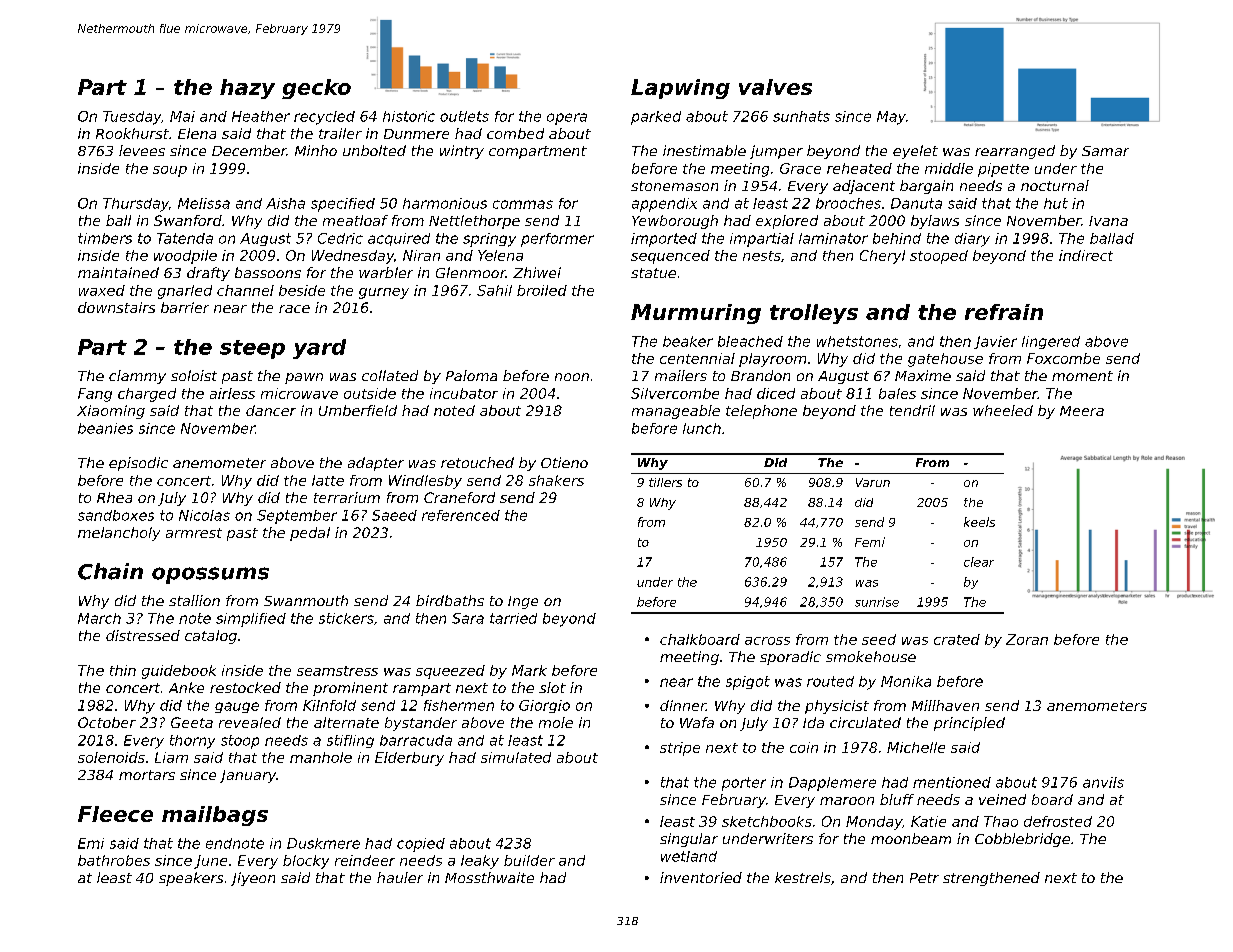 The image size is (1233, 952). Describe the element at coordinates (1003, 410) in the screenshot. I see `wheeled` at that location.
